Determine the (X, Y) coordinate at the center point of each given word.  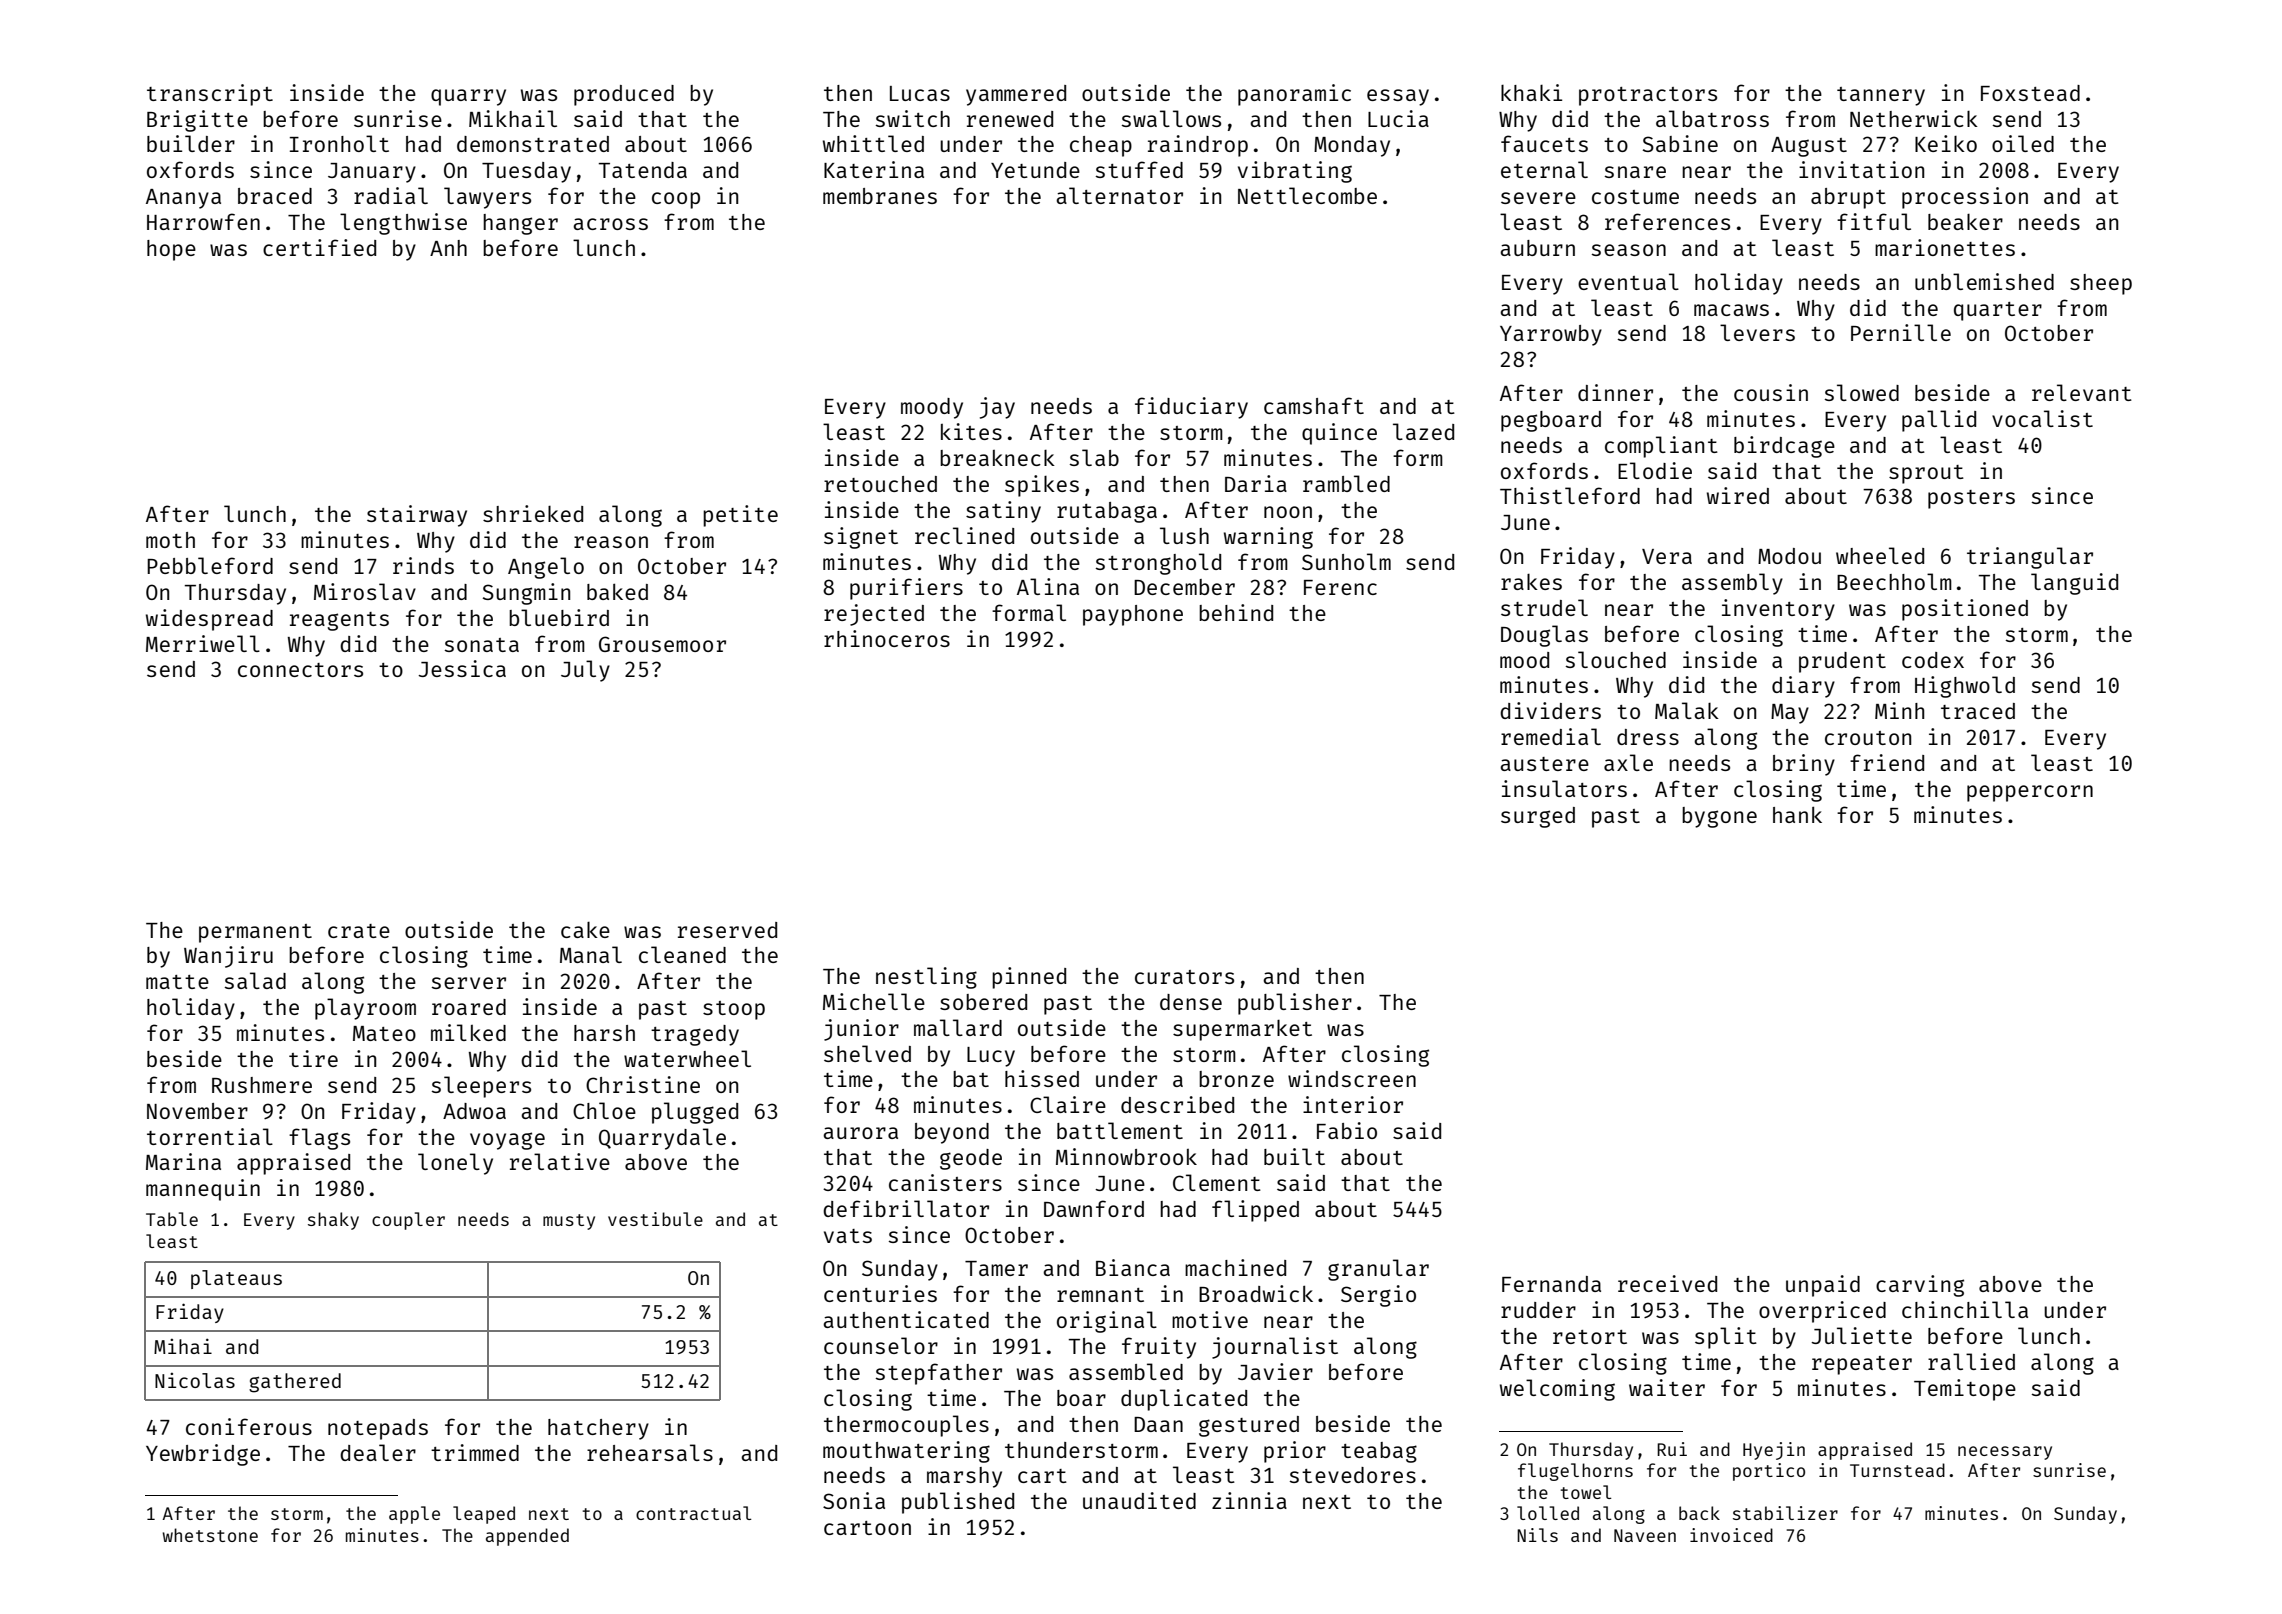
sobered (983, 1002)
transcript (210, 95)
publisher (1295, 1004)
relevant (2082, 392)
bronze (1236, 1079)
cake (585, 930)
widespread (209, 620)
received (1667, 1283)
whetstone (210, 1535)
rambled (1346, 483)
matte (177, 982)
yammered (1016, 95)
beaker (1965, 222)
